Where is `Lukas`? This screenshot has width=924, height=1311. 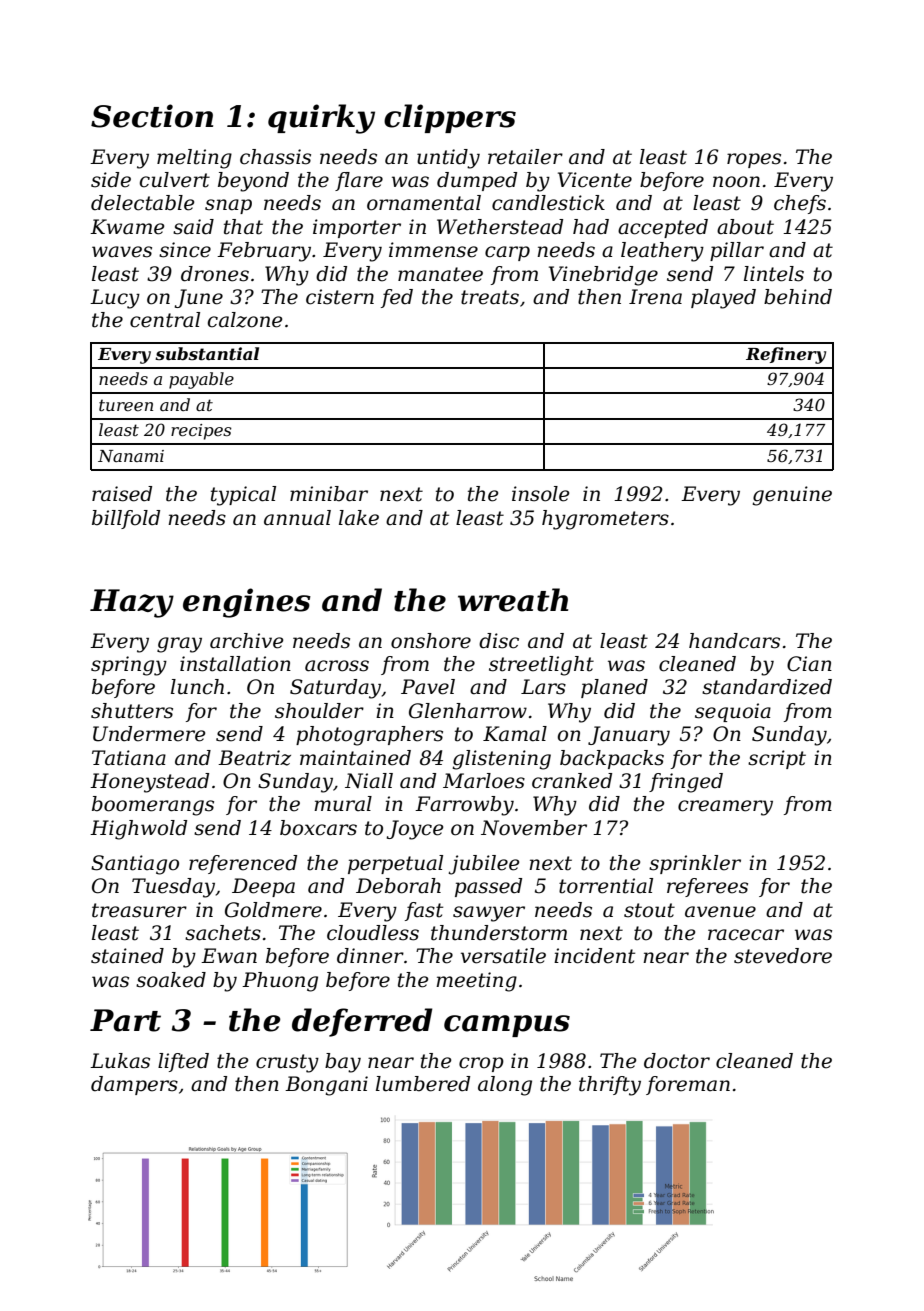
Lukas is located at coordinates (120, 1061).
